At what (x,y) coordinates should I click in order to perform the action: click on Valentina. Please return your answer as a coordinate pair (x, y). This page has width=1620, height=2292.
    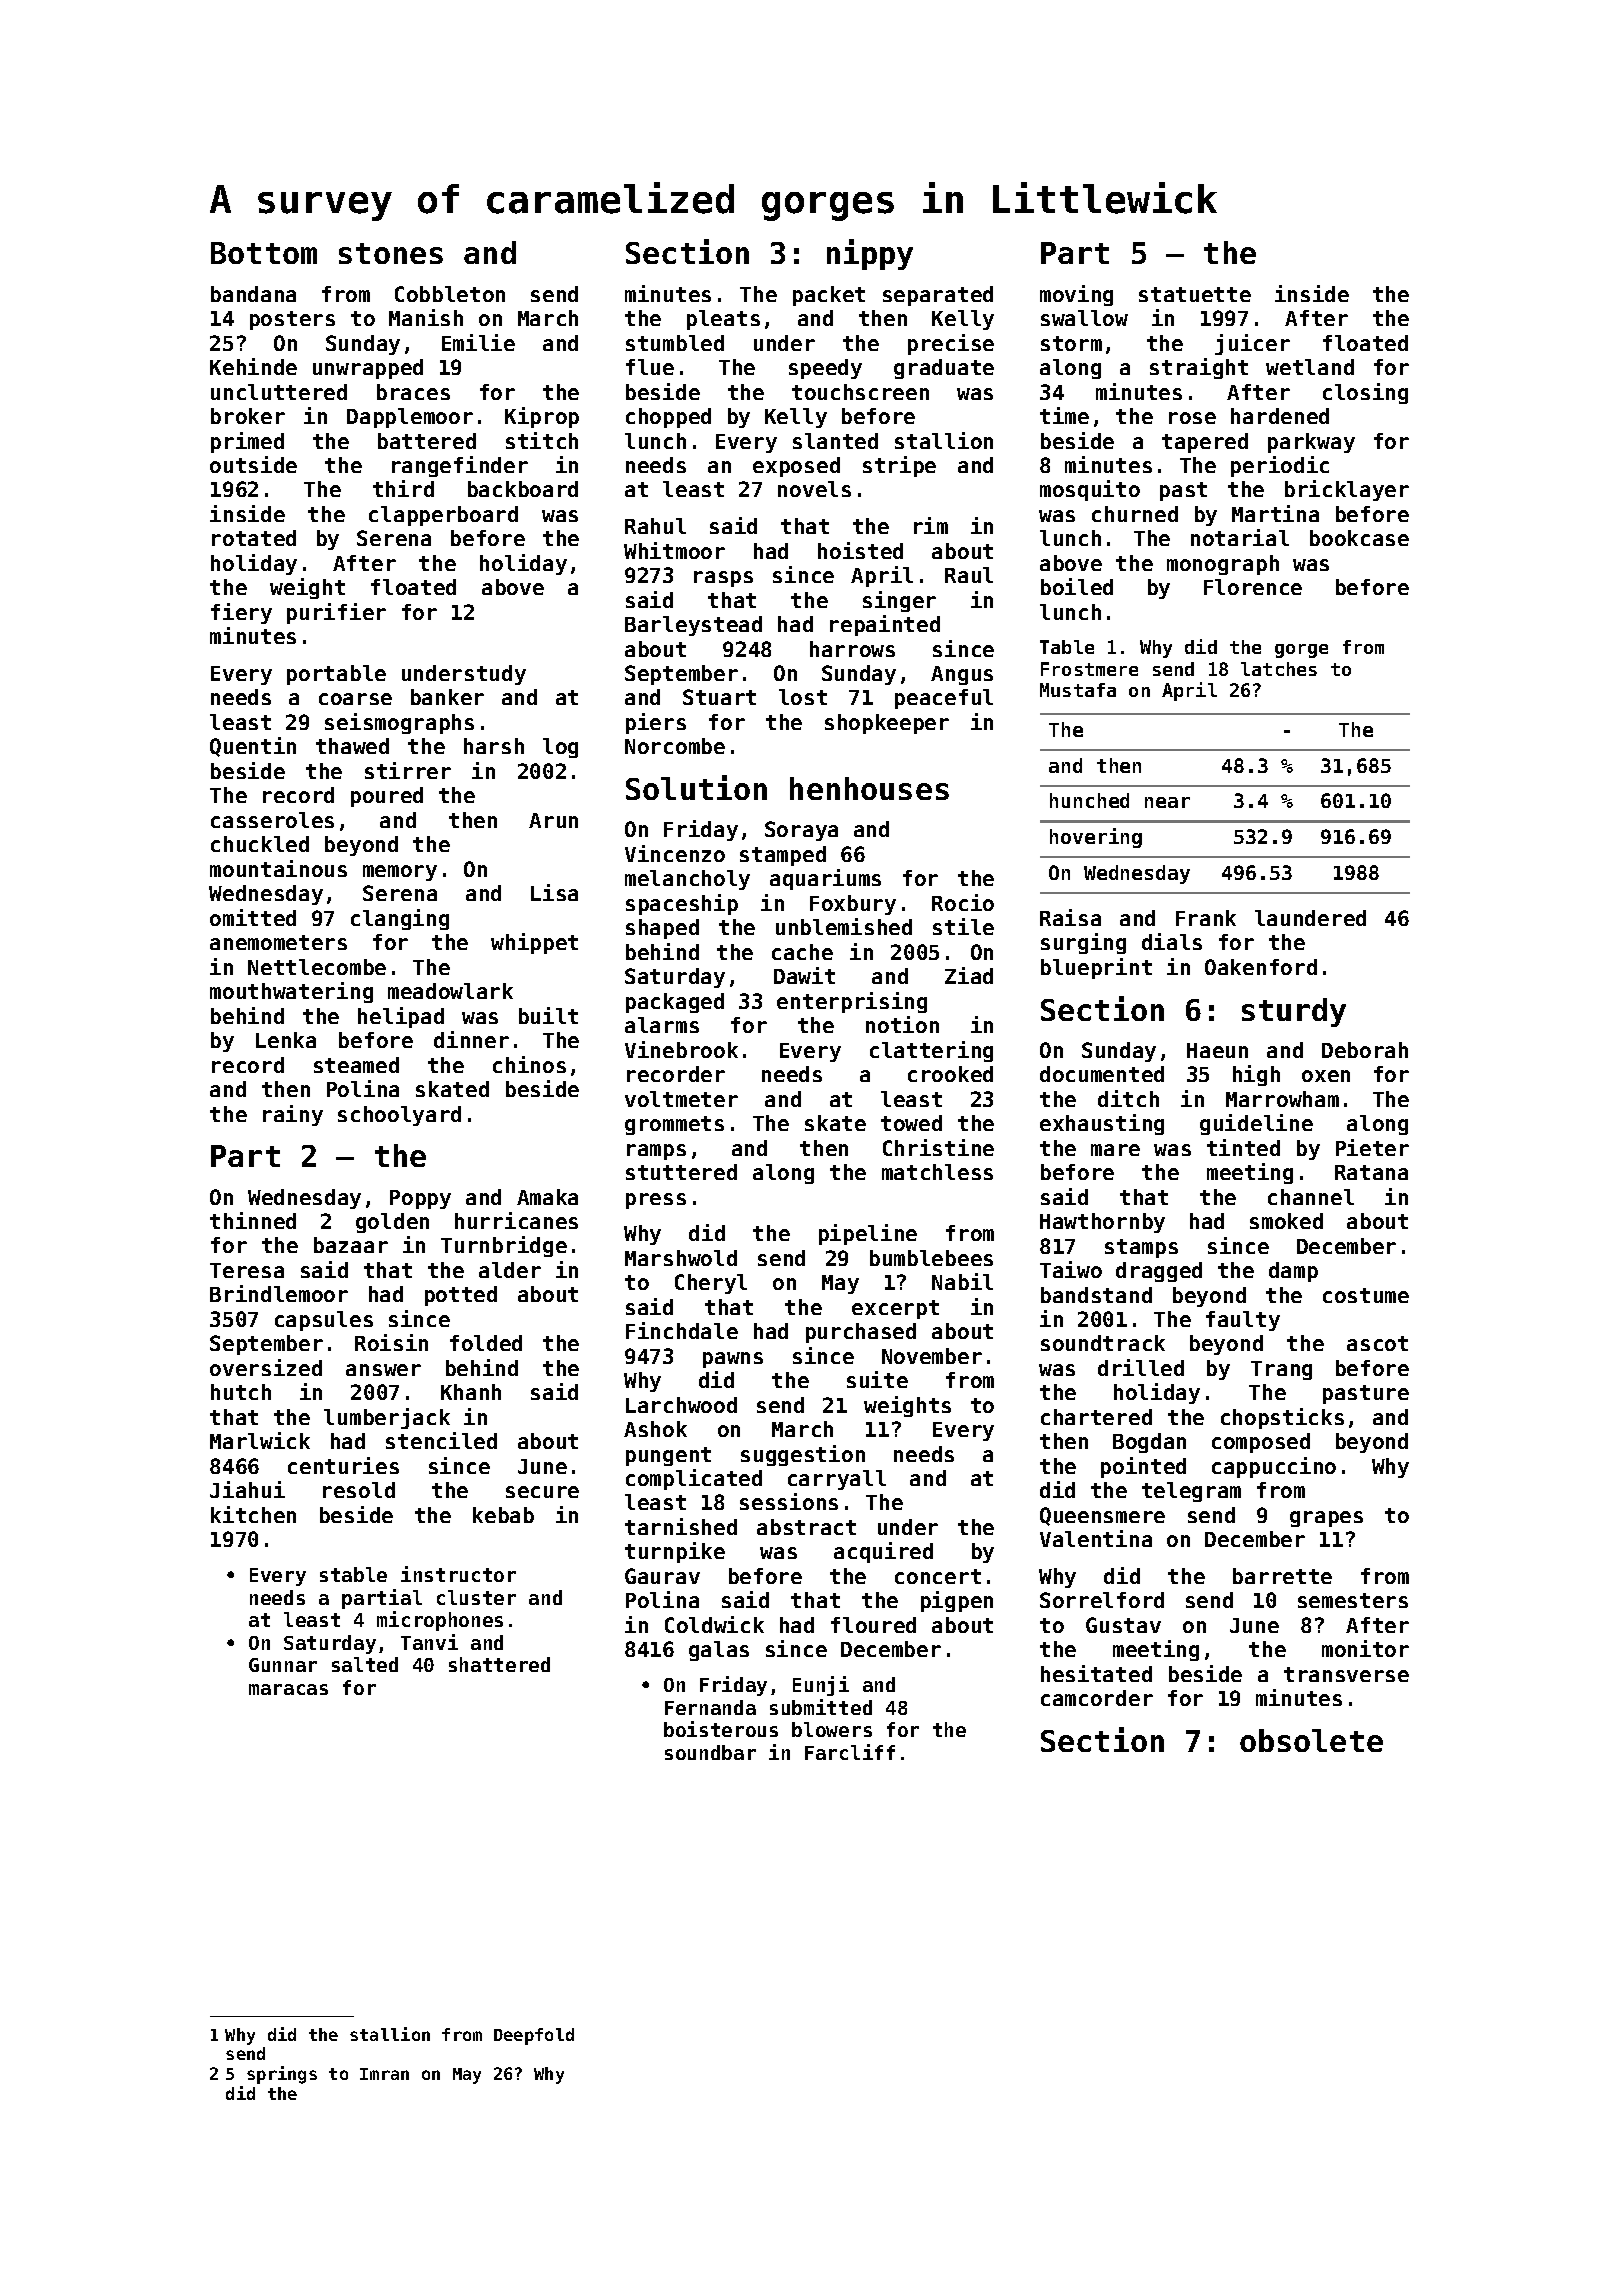
    Looking at the image, I should click on (1096, 1538).
